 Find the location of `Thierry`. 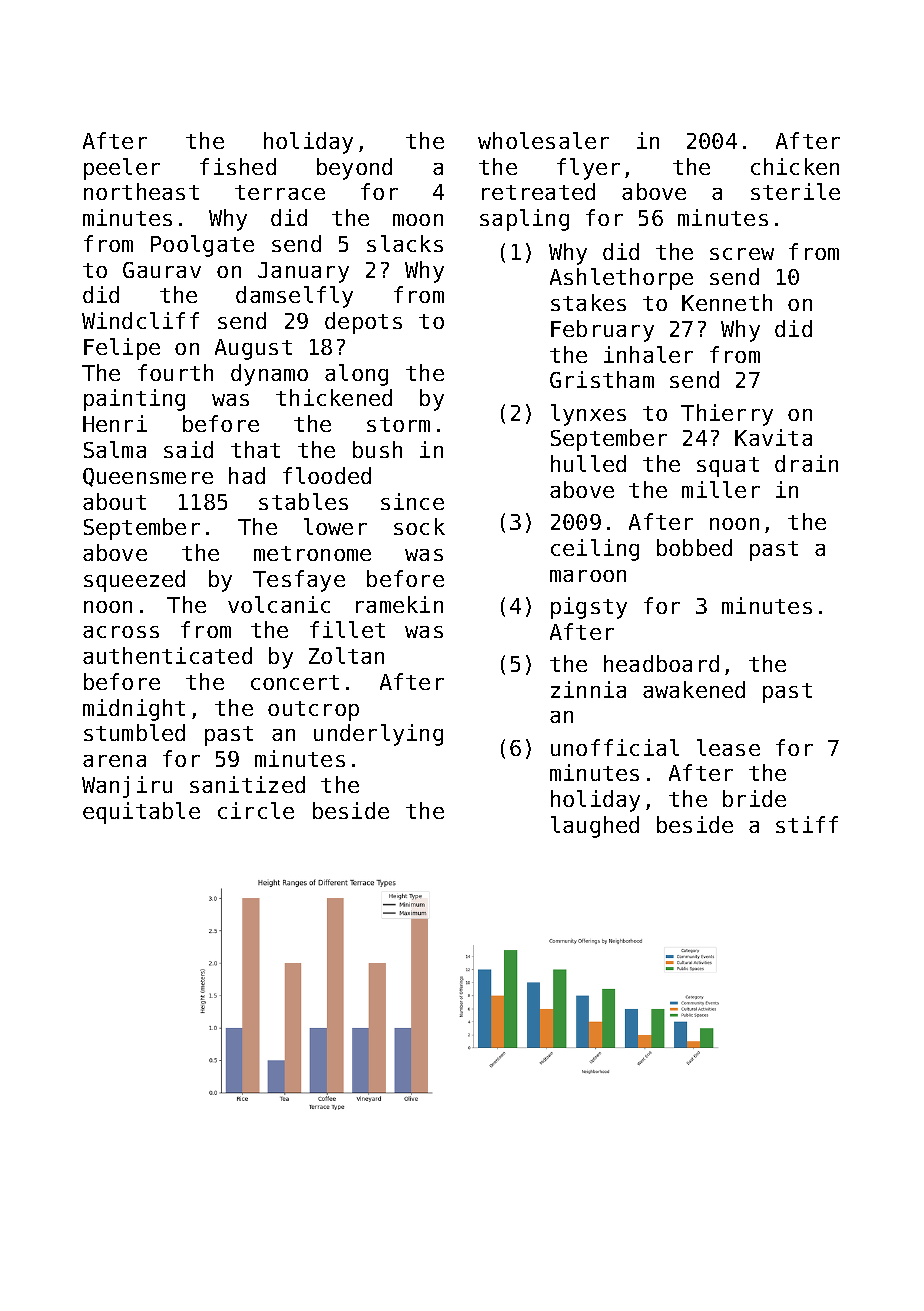

Thierry is located at coordinates (727, 415).
